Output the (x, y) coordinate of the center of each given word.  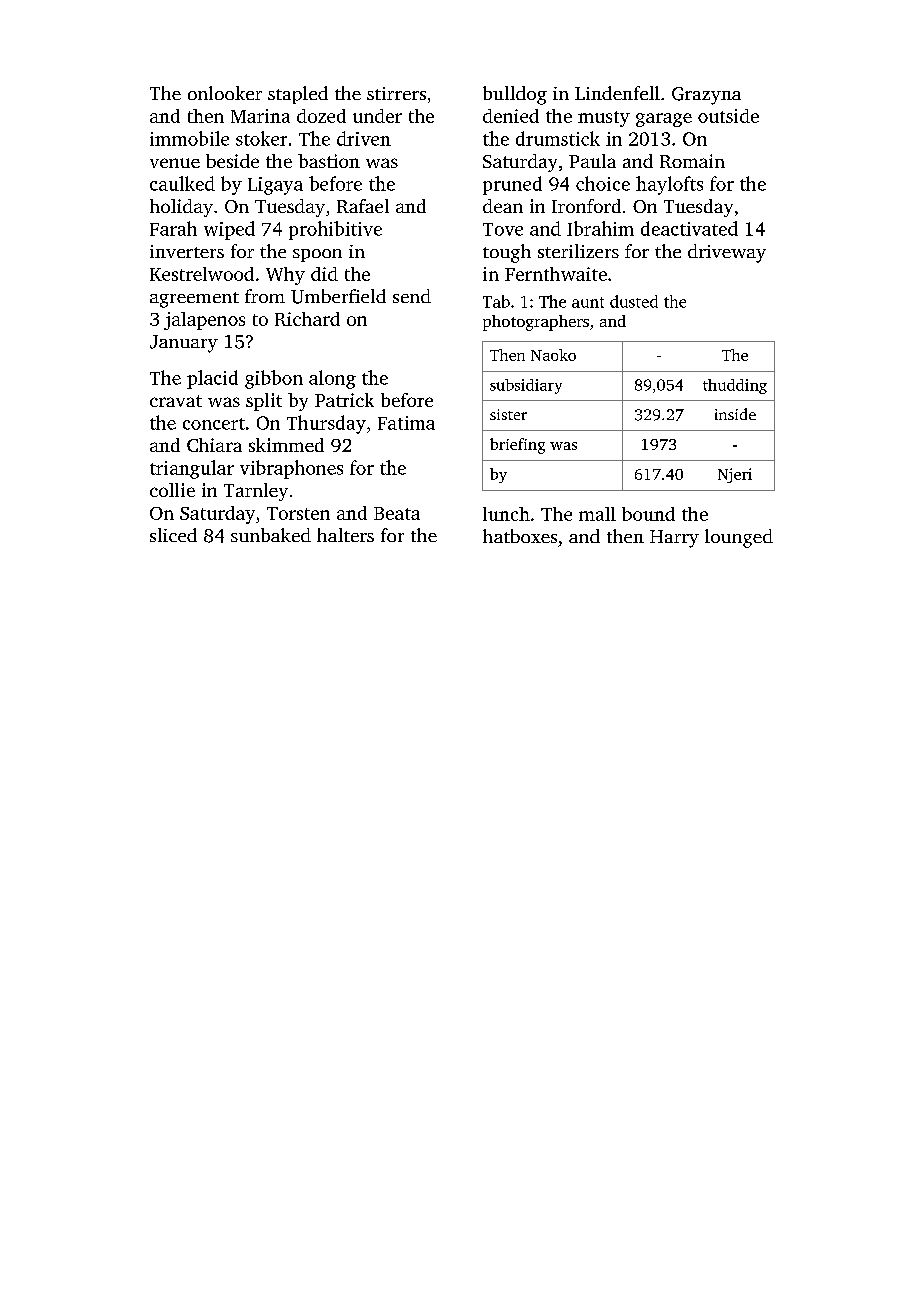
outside (728, 116)
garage (664, 120)
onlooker (225, 93)
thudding (735, 386)
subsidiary (526, 386)
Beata (397, 513)
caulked (182, 183)
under (377, 116)
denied (511, 116)
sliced (173, 535)
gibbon (274, 379)
